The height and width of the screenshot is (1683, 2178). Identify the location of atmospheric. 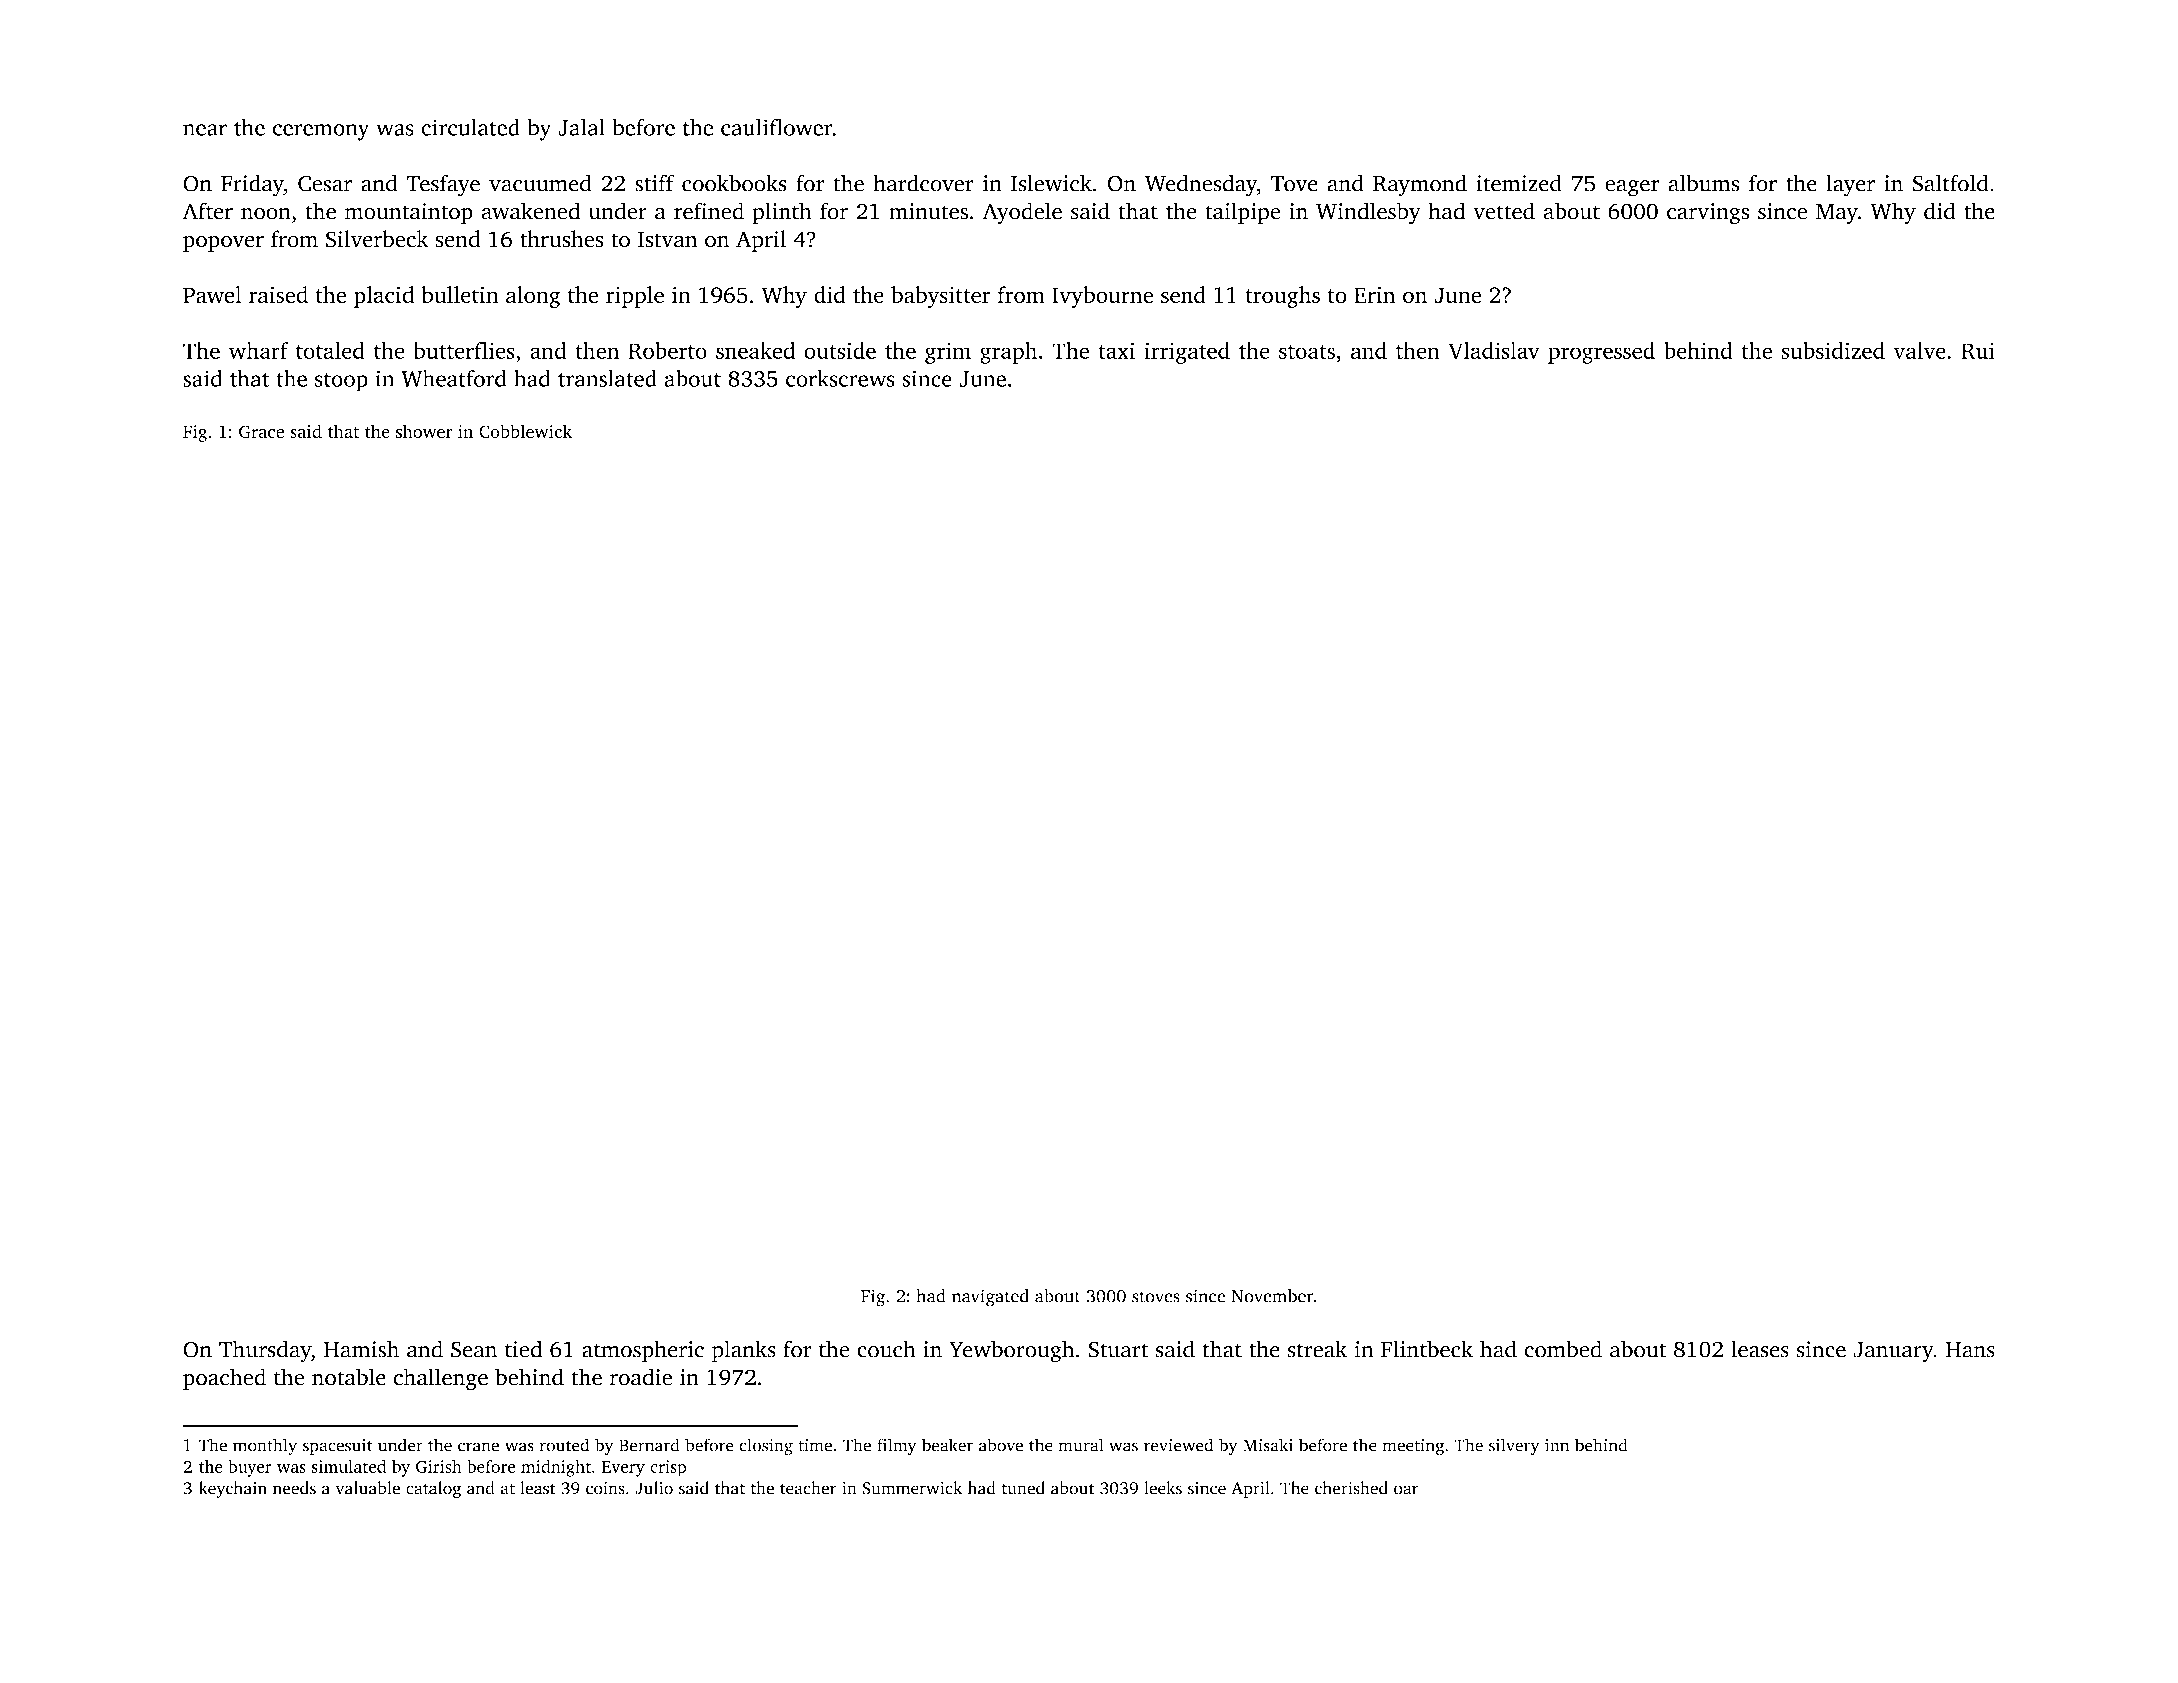
(643, 1351).
